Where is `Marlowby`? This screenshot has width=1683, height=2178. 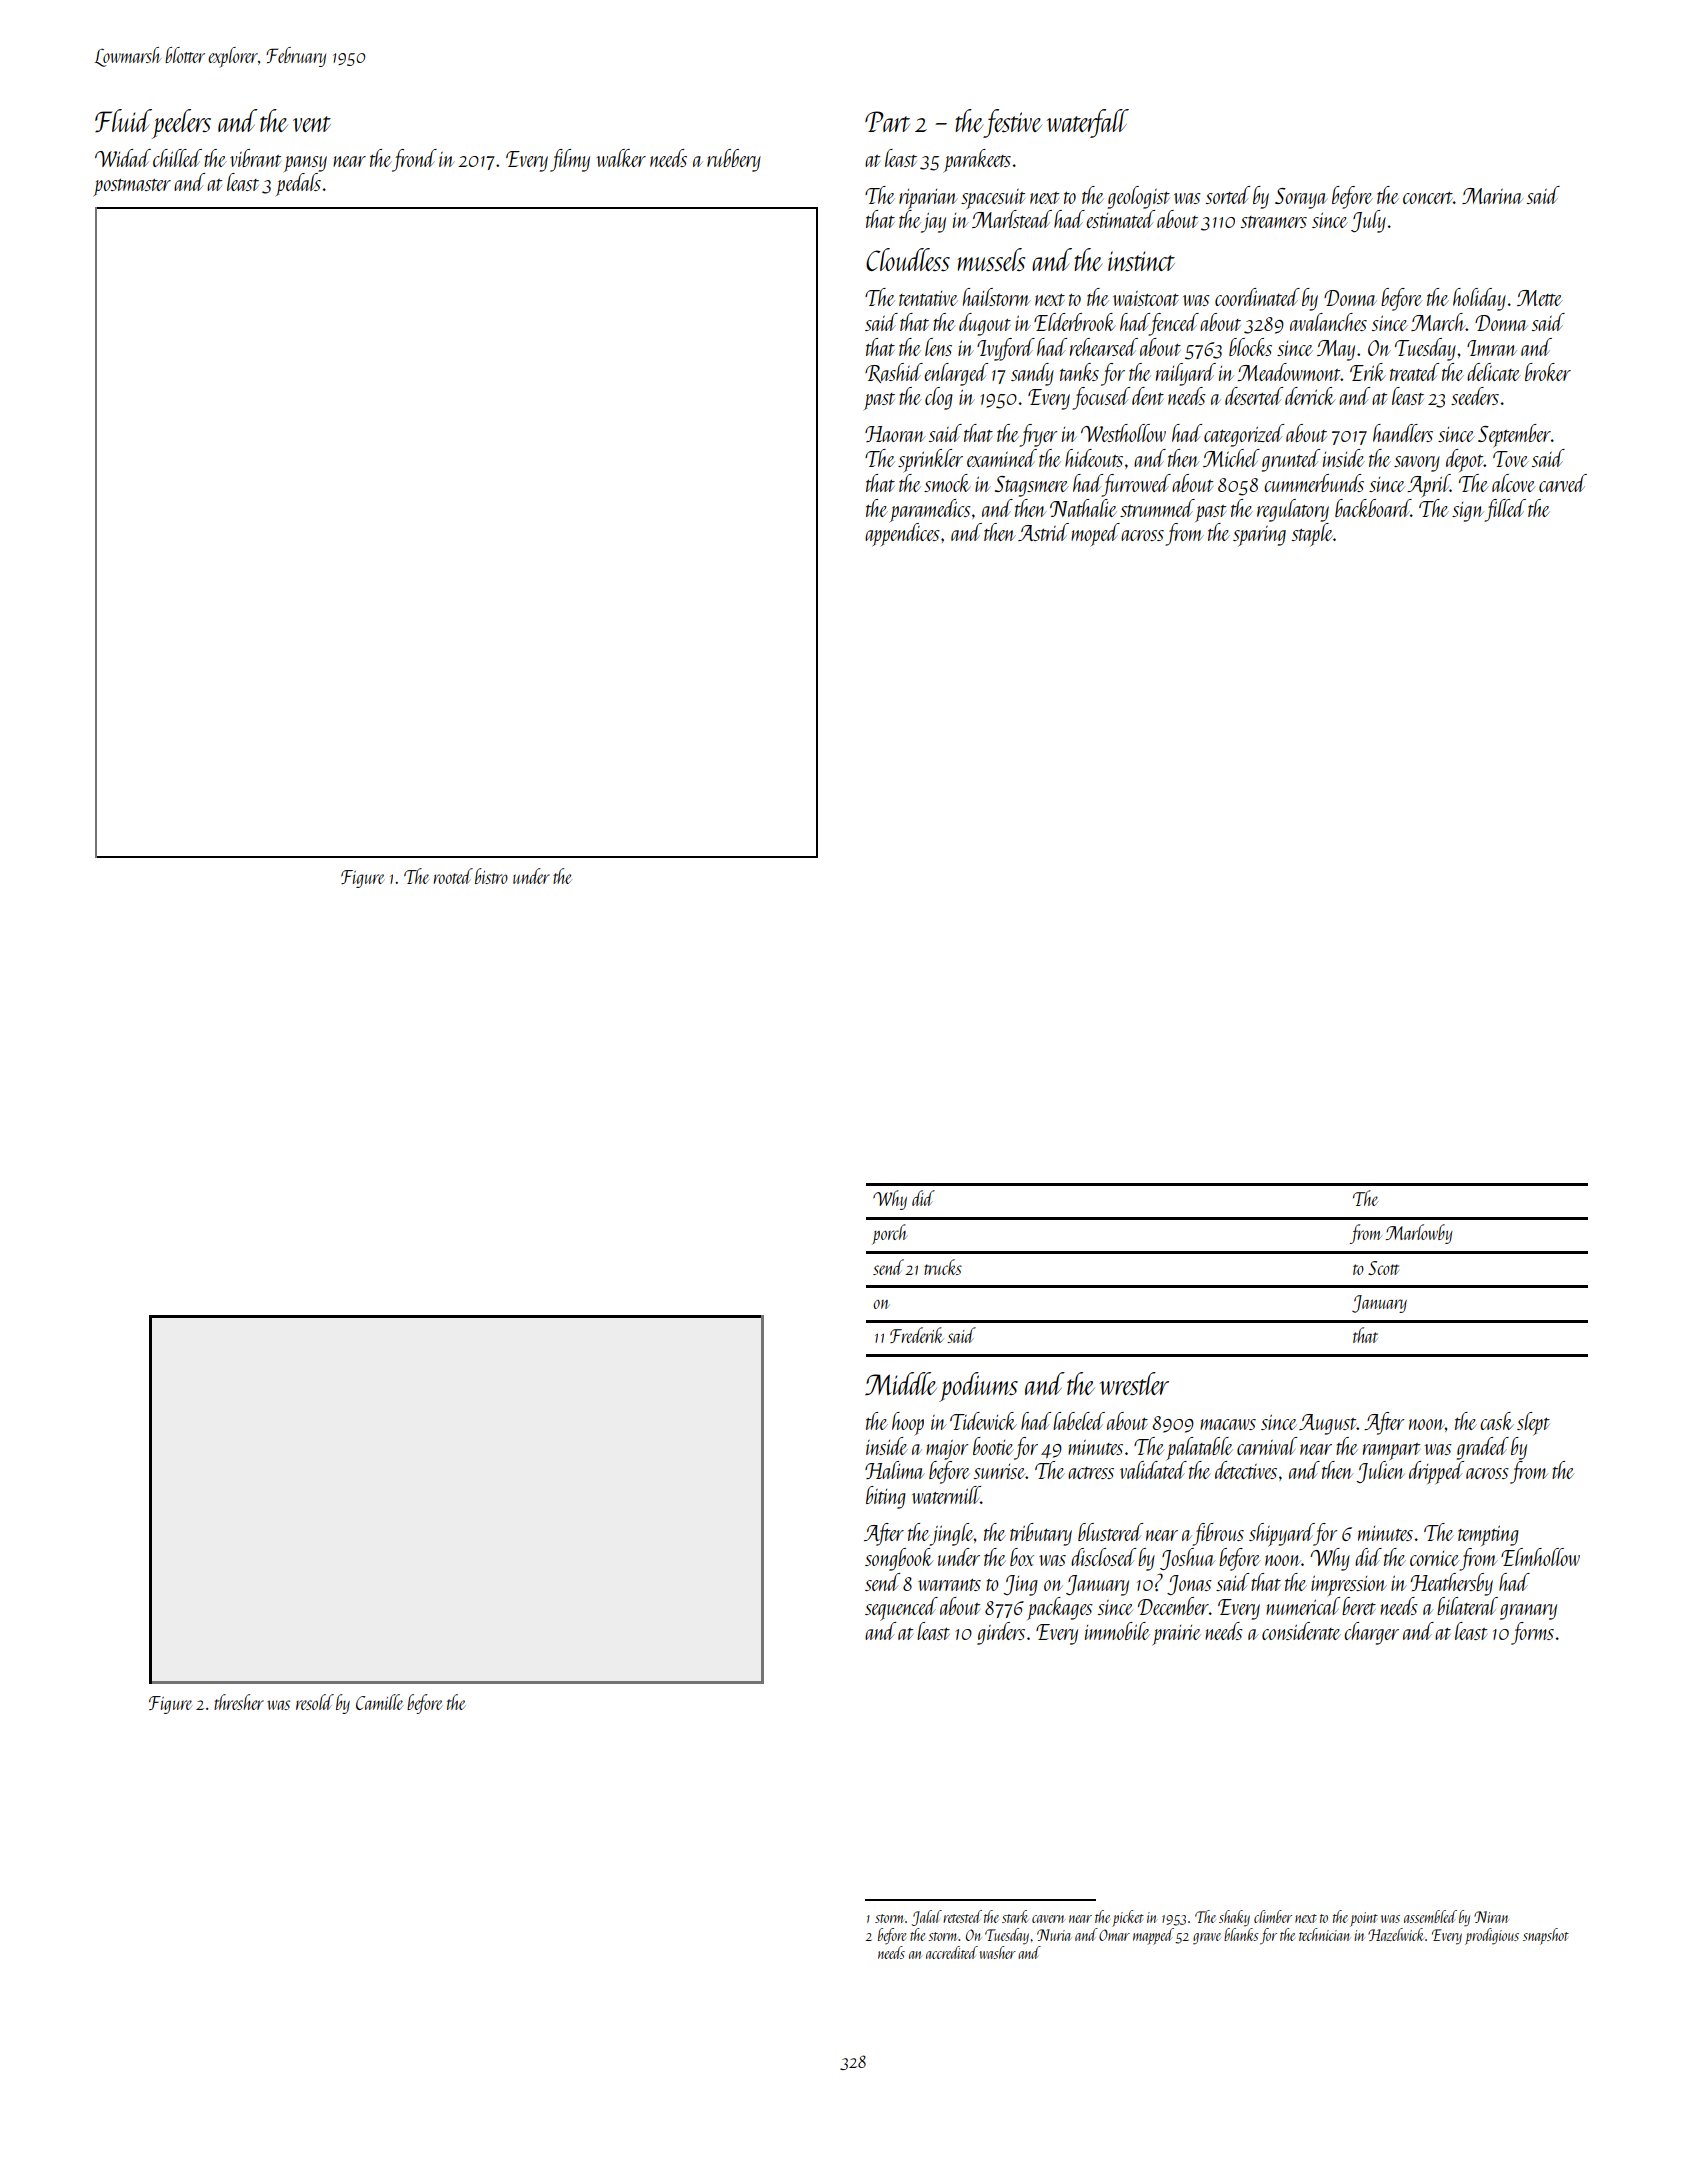
Marlowby is located at coordinates (1419, 1234).
